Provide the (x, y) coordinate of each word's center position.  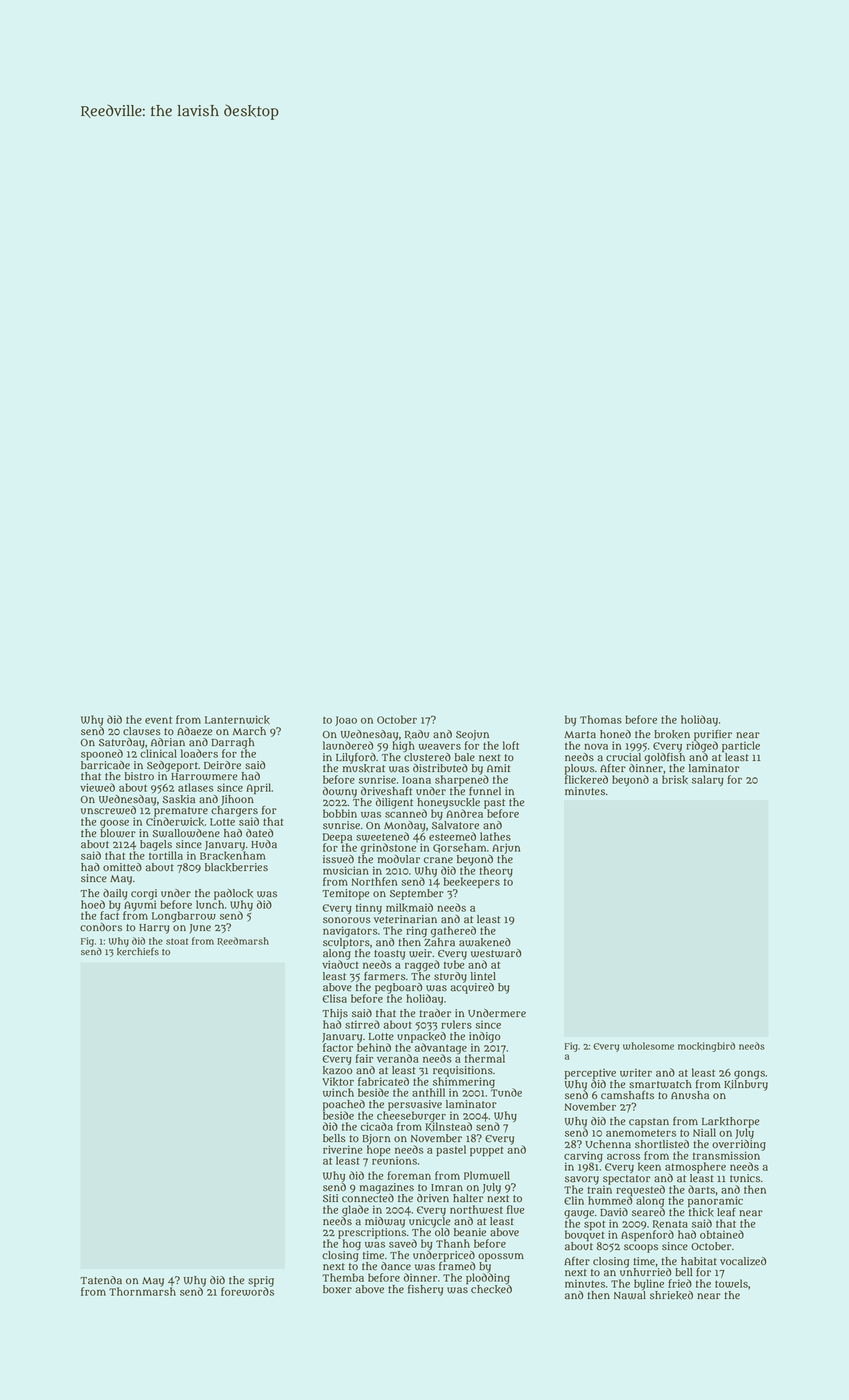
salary (708, 780)
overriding (739, 1145)
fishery (425, 1290)
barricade (105, 765)
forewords (247, 1291)
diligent (394, 803)
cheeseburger (411, 1116)
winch (338, 1092)
